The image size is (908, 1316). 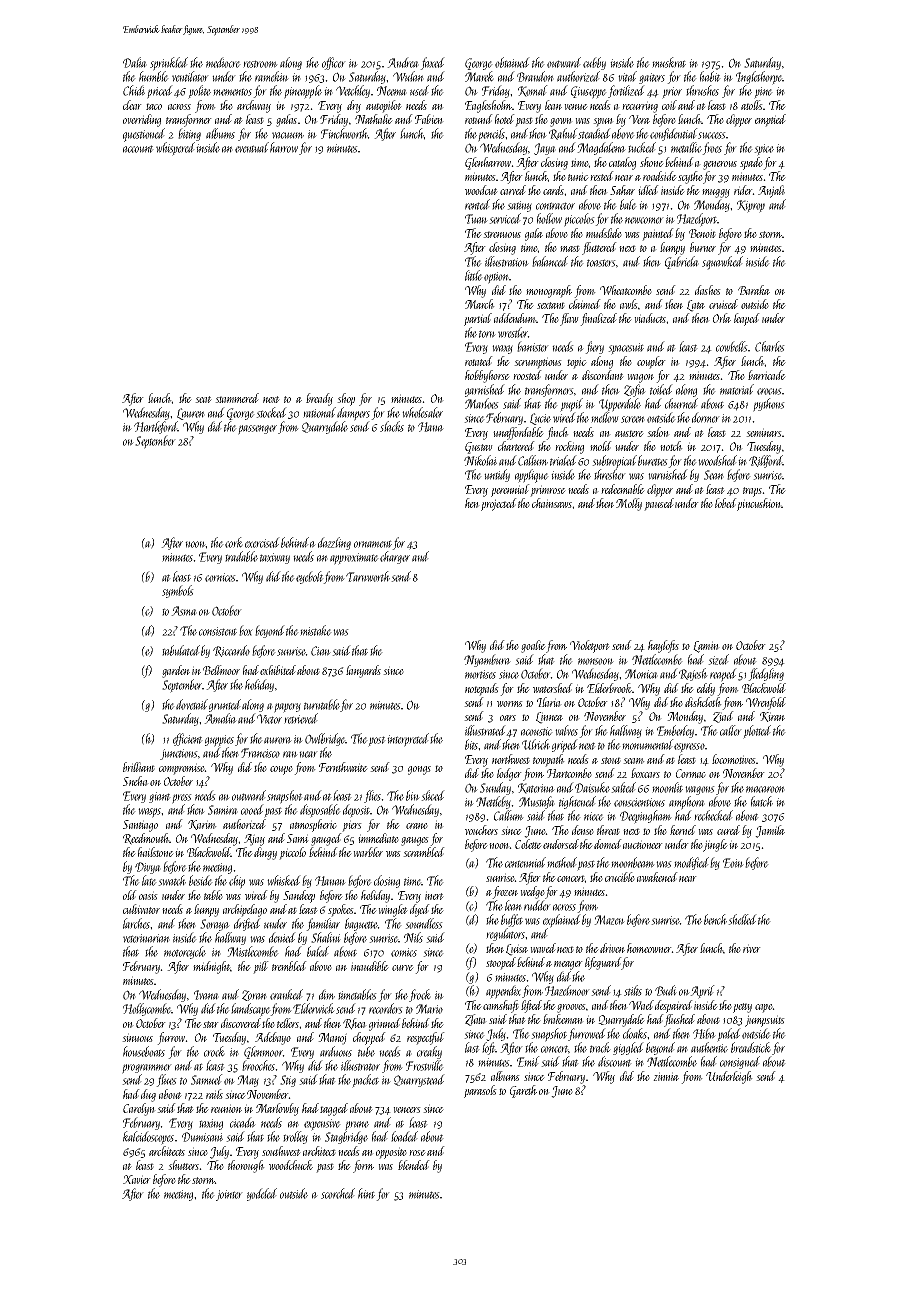 I want to click on Samuel, so click(x=207, y=1079).
